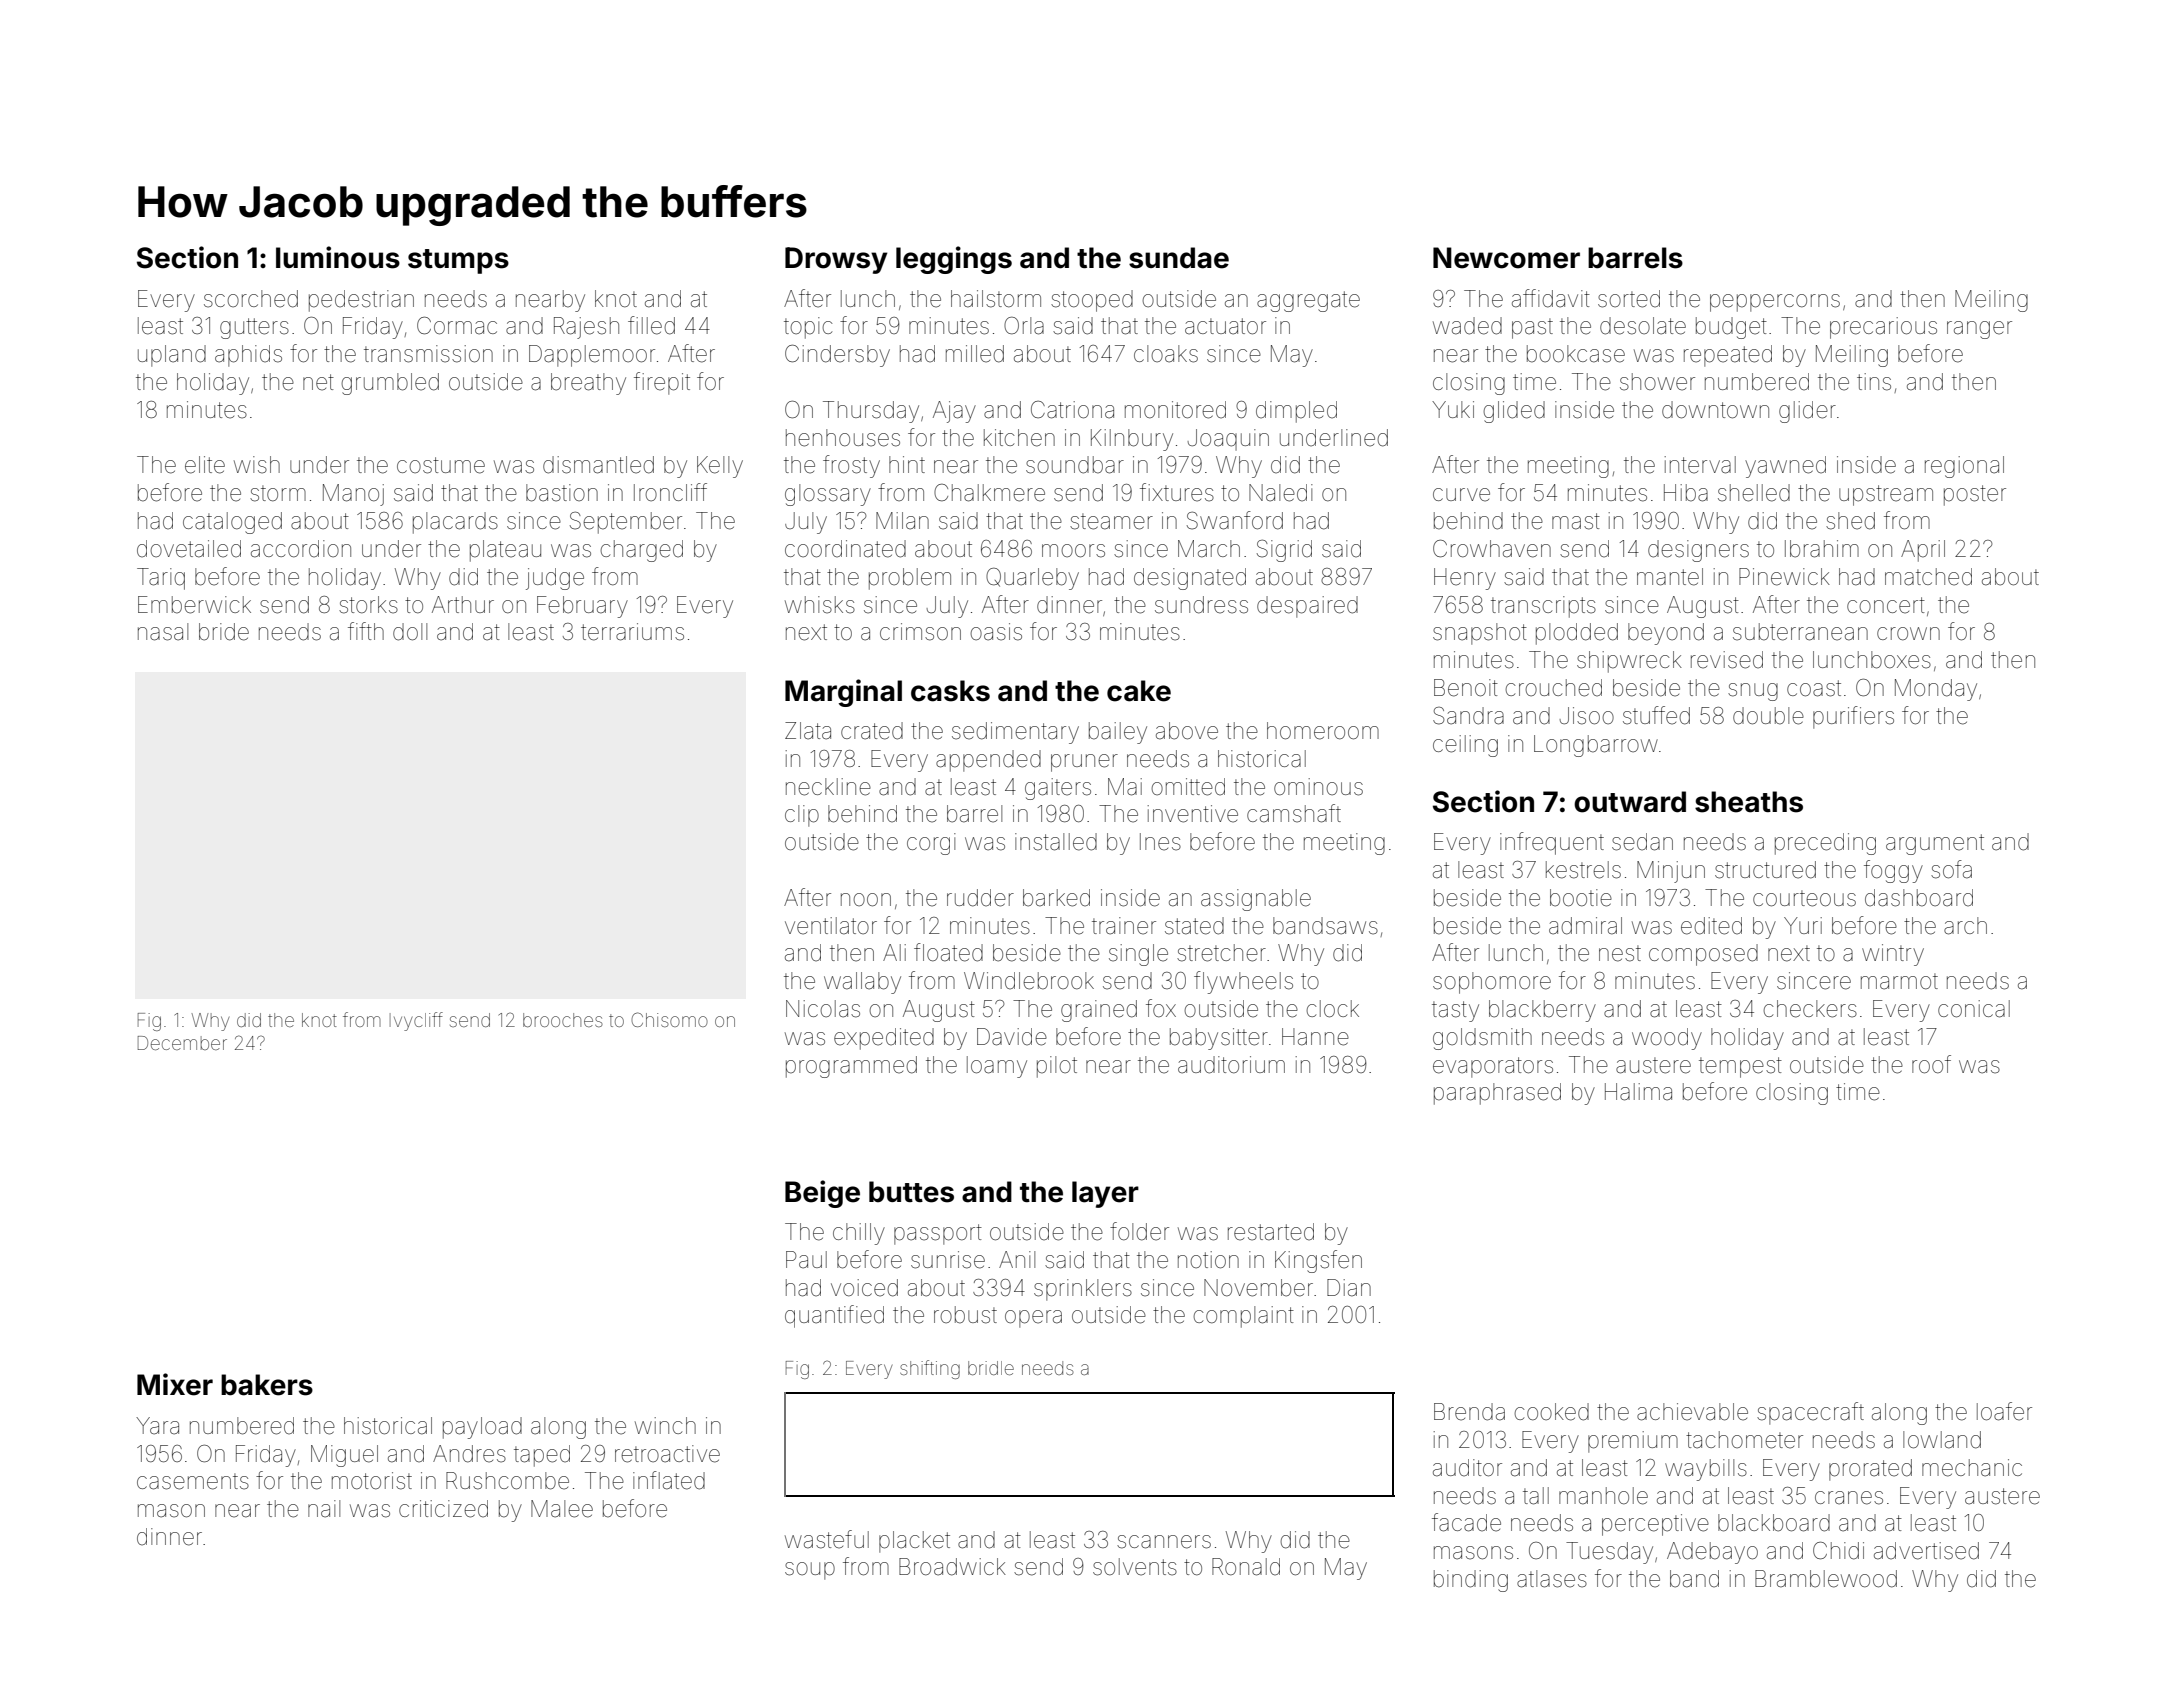 The image size is (2178, 1683). I want to click on nasal, so click(163, 632).
